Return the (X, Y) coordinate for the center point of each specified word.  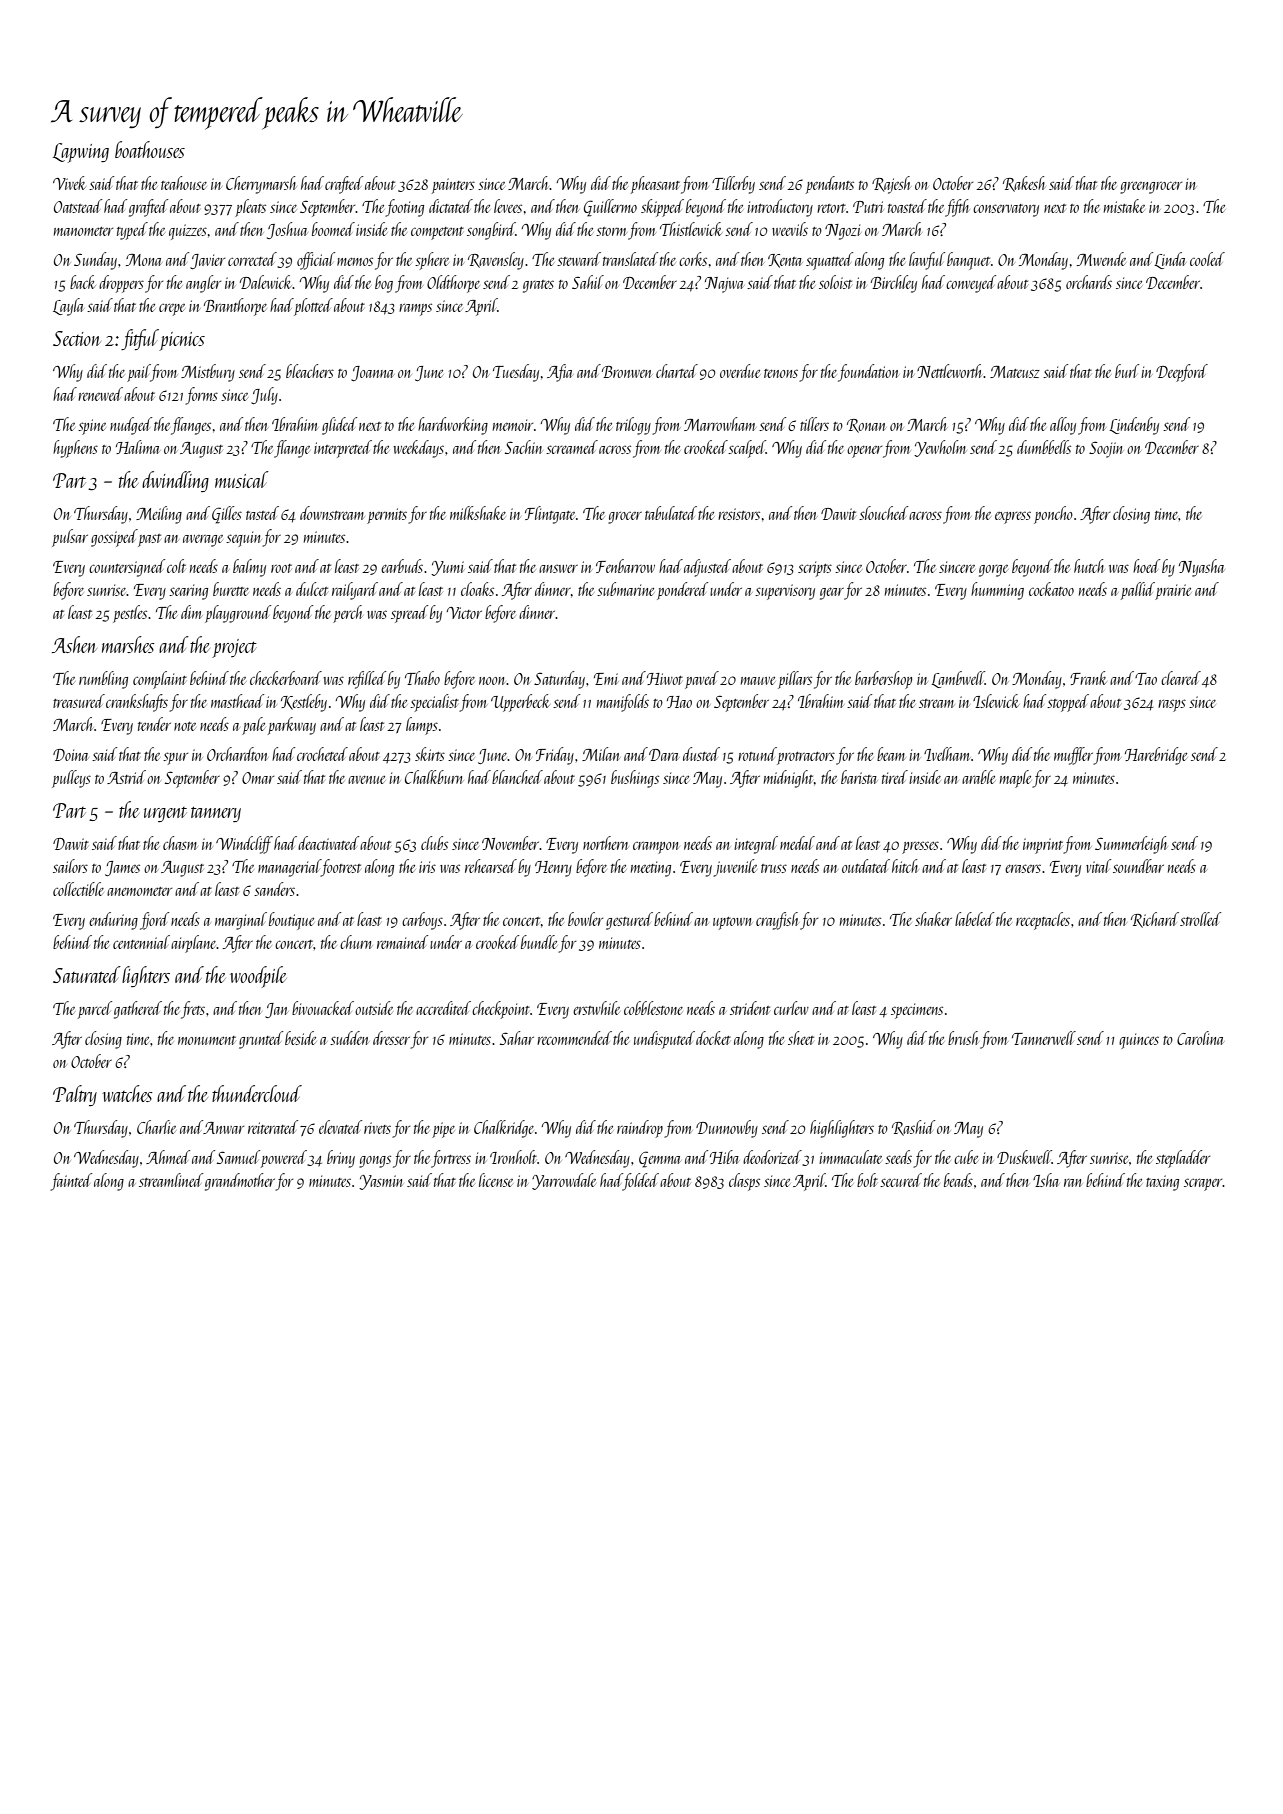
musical (241, 479)
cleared (1181, 678)
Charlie (156, 1127)
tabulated (671, 513)
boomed (333, 229)
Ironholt (513, 1157)
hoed (1146, 566)
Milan (601, 754)
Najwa (724, 285)
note (185, 726)
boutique (291, 921)
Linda (1170, 260)
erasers (1023, 868)
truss (774, 868)
